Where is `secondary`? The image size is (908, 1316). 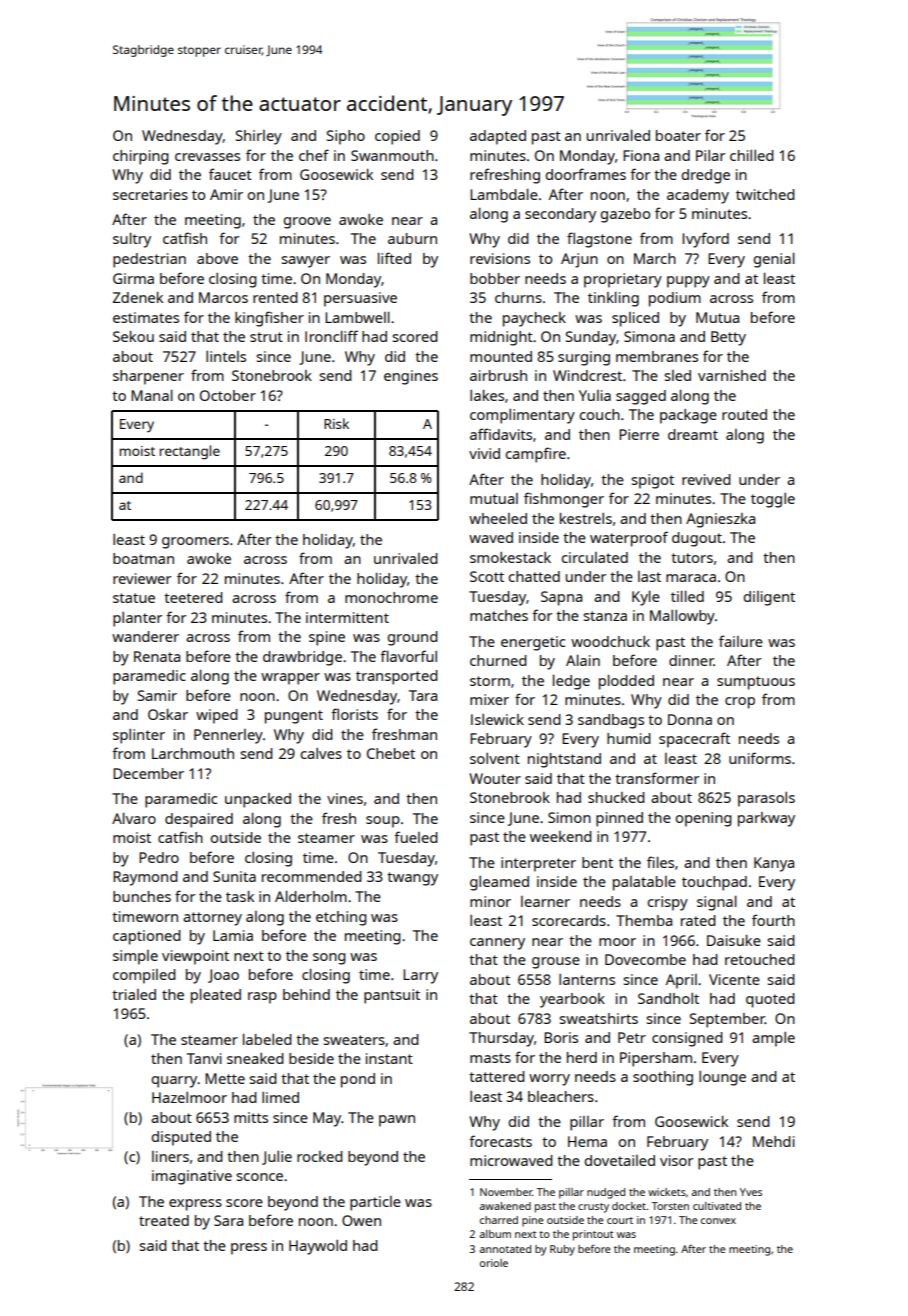 secondary is located at coordinates (560, 215).
